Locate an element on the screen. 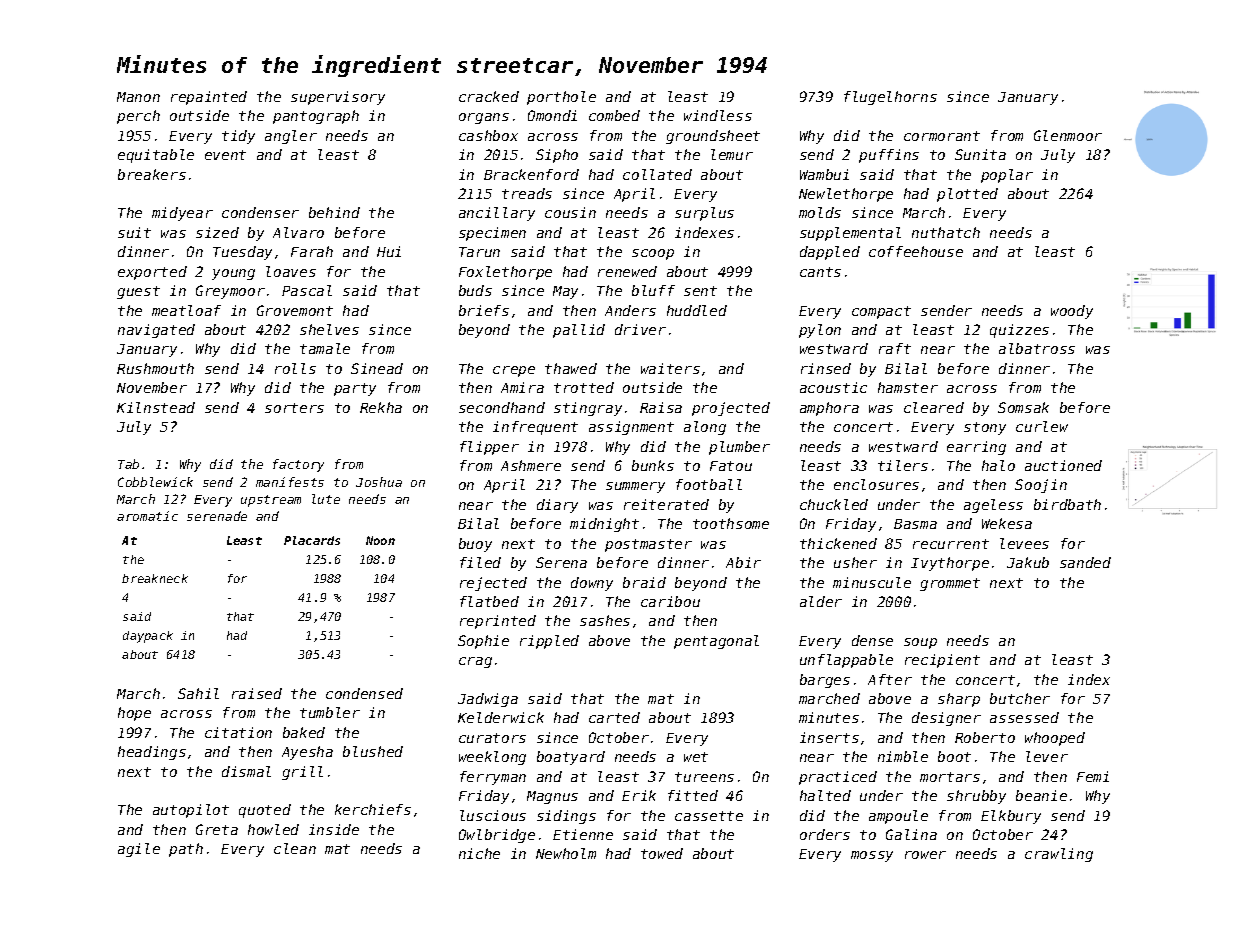 This screenshot has width=1233, height=952. groundsheet is located at coordinates (713, 137).
